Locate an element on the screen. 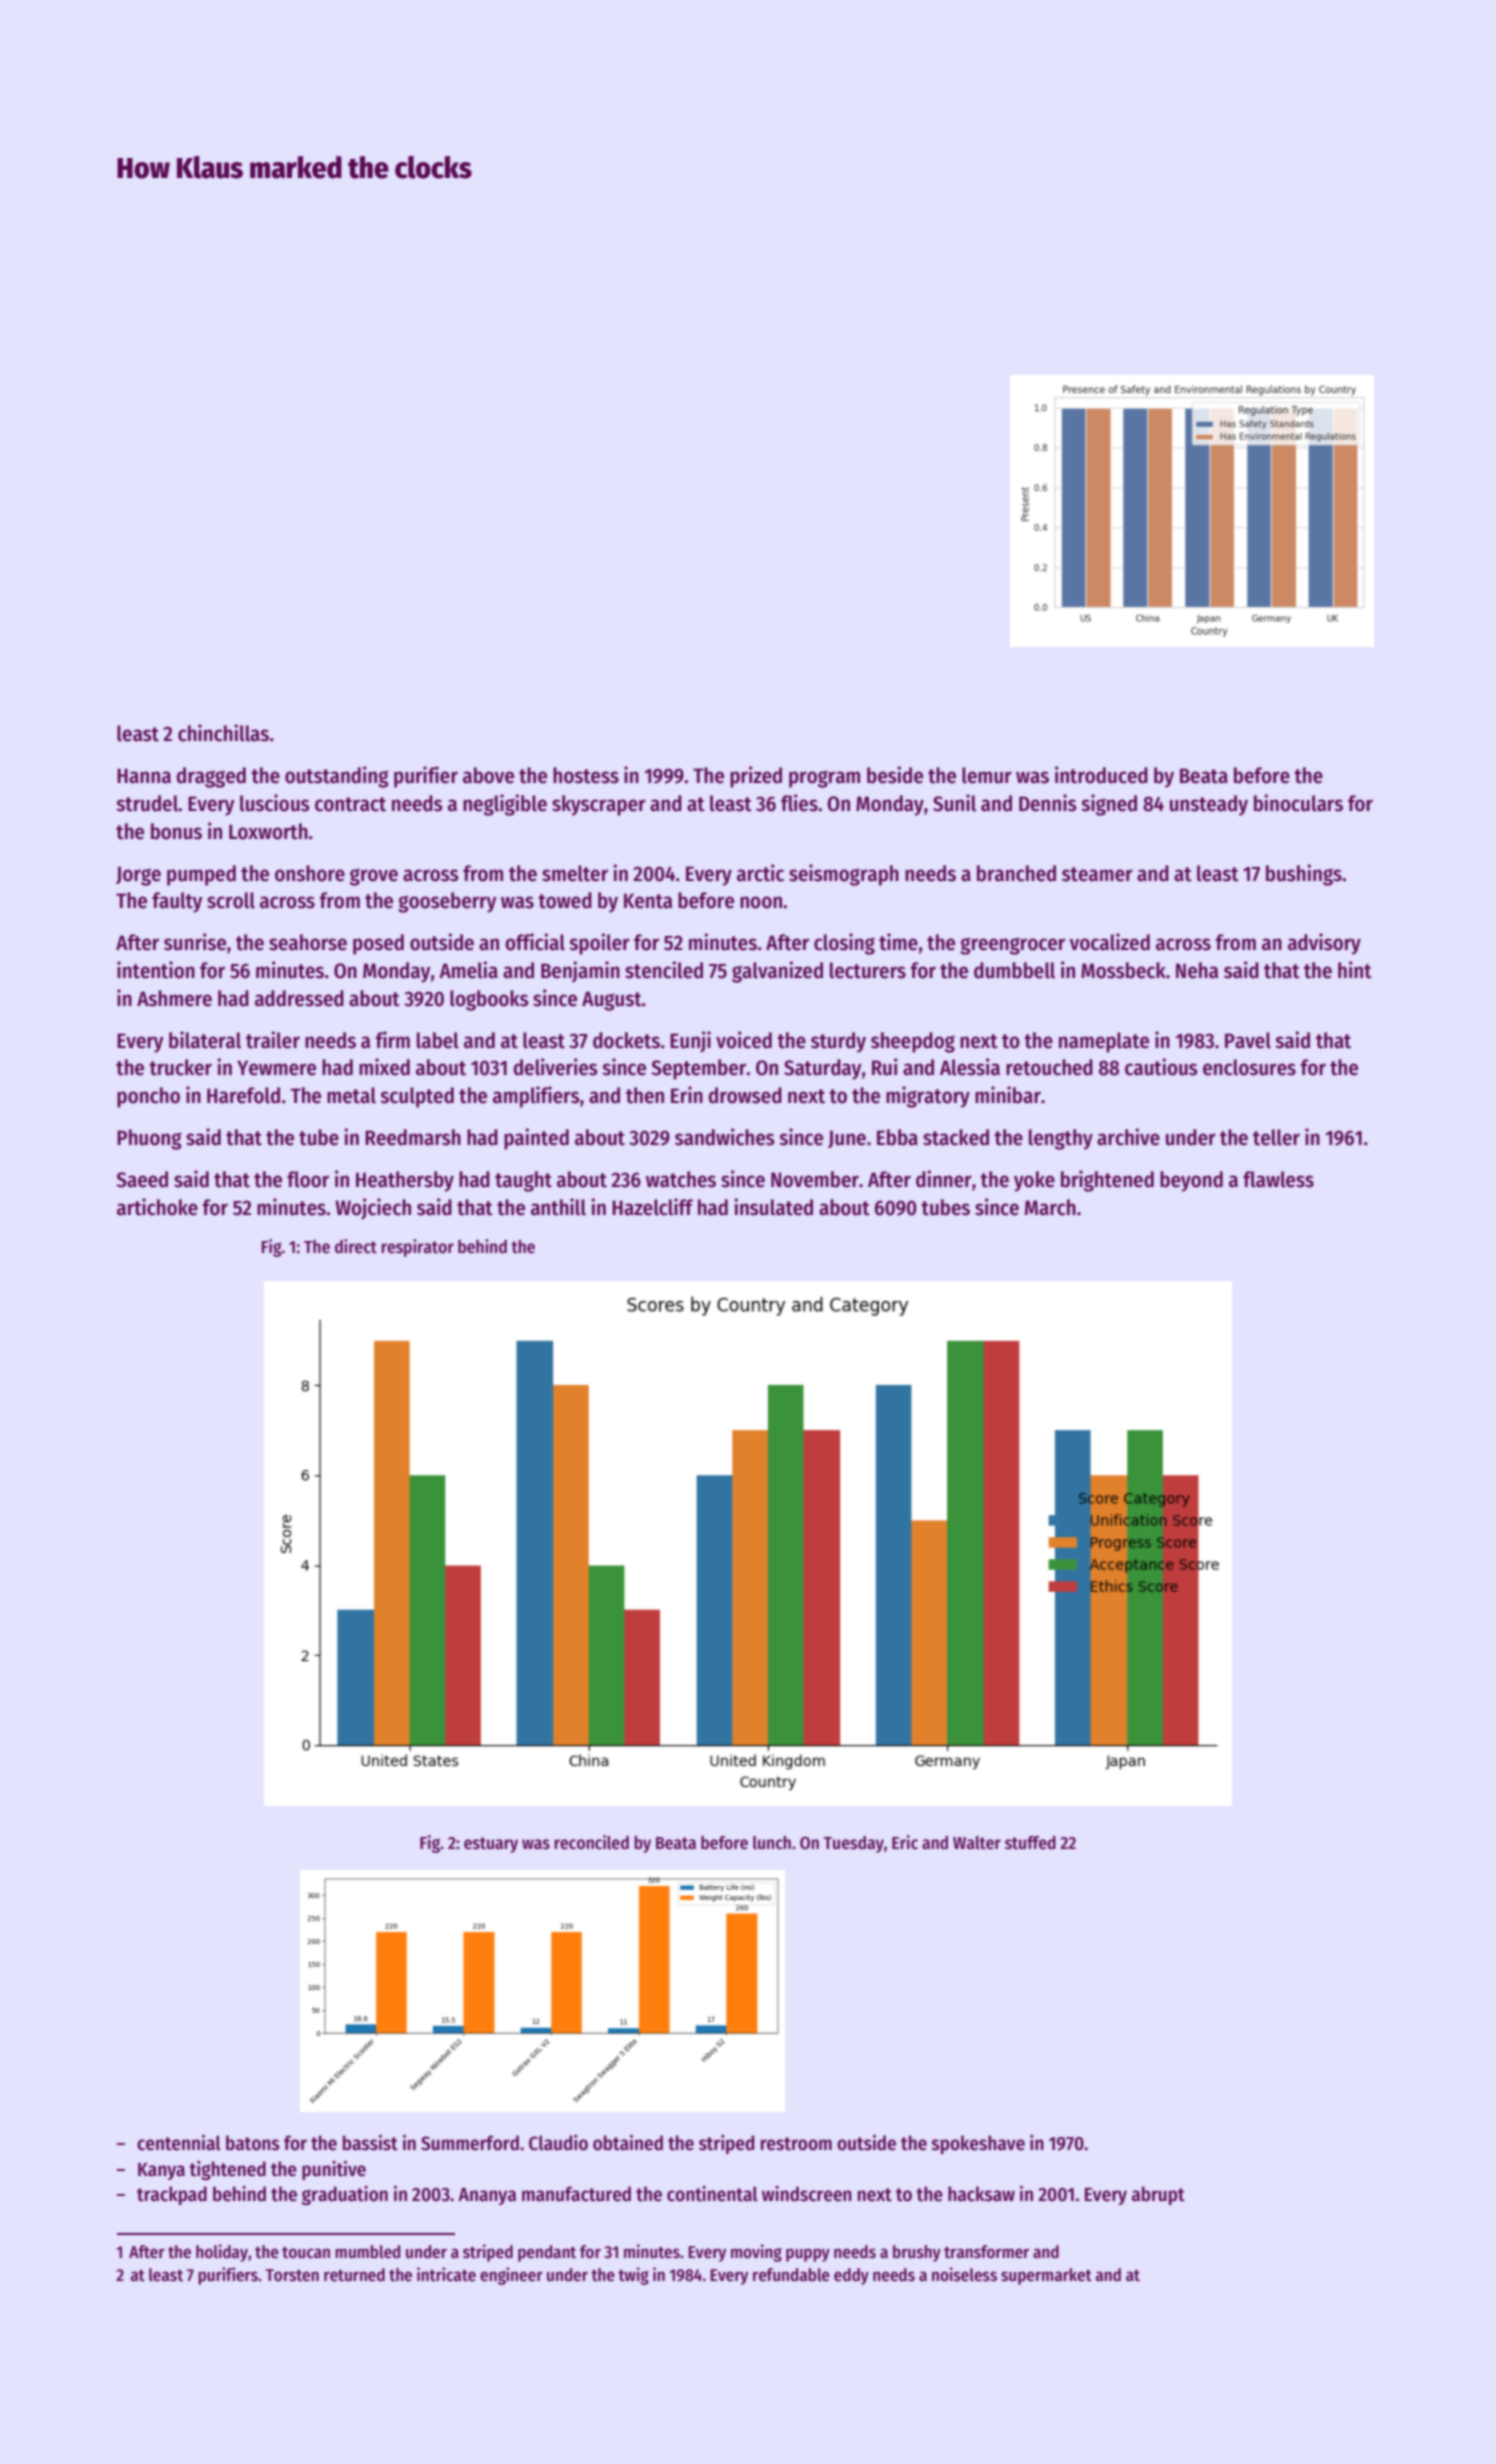 This screenshot has height=2464, width=1496. Sunil is located at coordinates (954, 803).
